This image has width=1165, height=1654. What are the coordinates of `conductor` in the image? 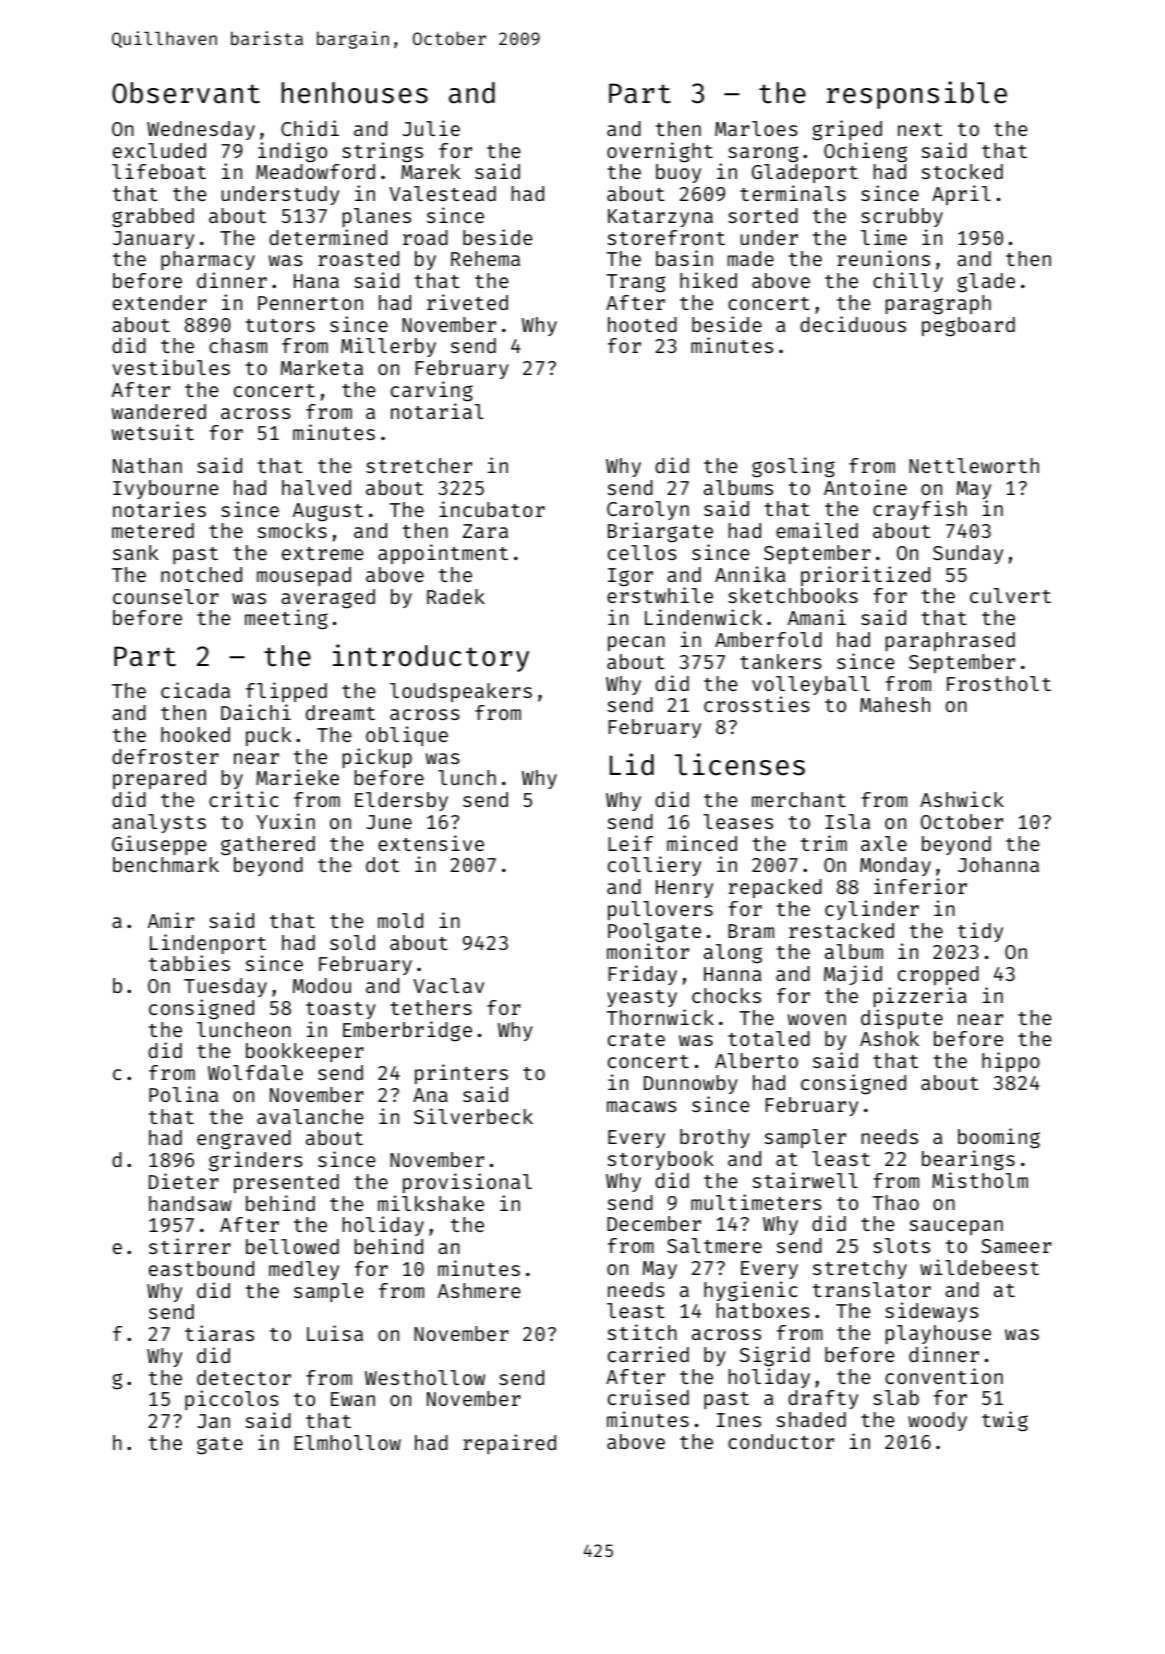 It's located at (781, 1441).
